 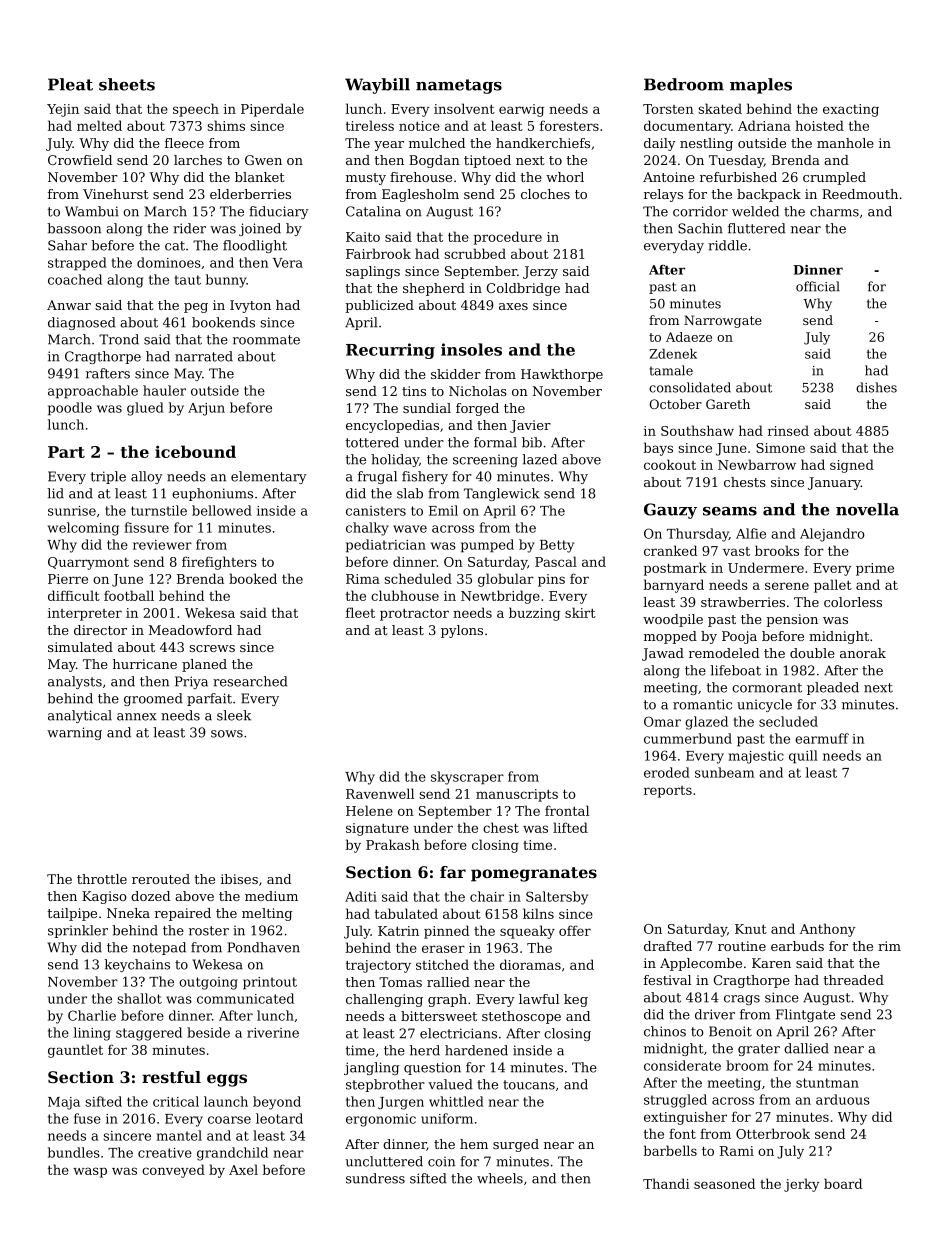 What do you see at coordinates (243, 1169) in the screenshot?
I see `Axel` at bounding box center [243, 1169].
